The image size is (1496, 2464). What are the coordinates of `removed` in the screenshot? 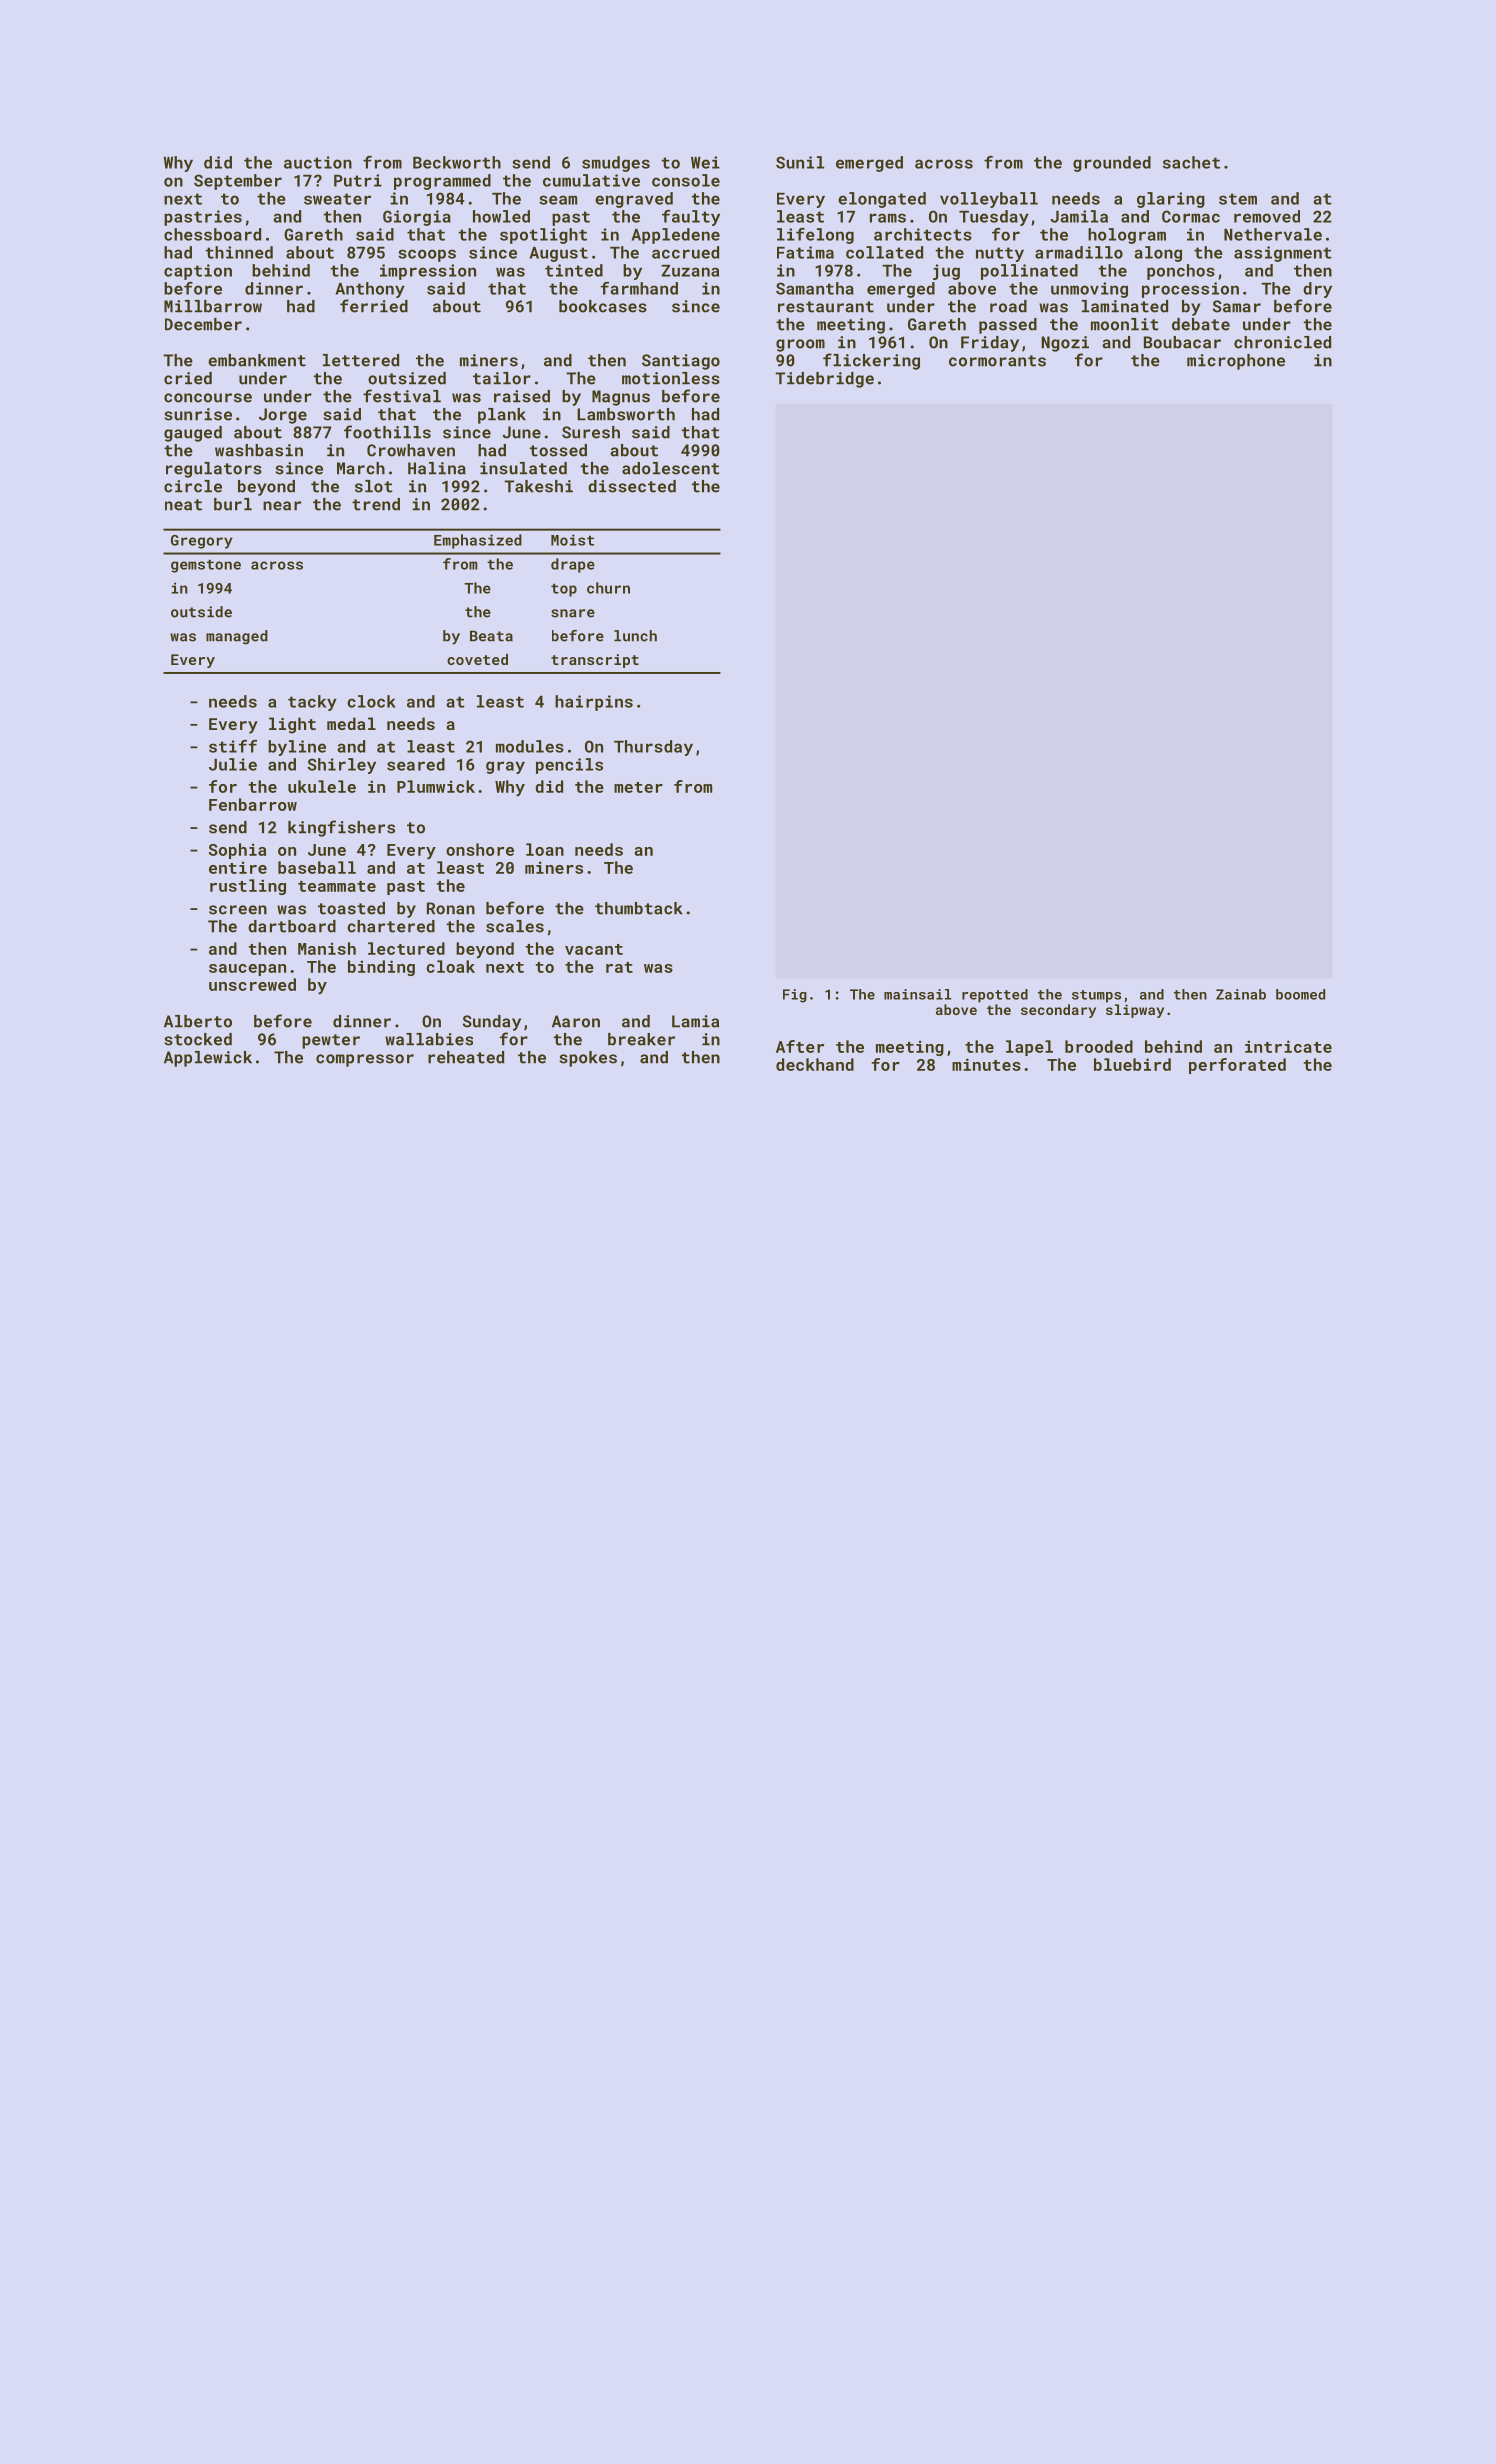 It's located at (1267, 216).
